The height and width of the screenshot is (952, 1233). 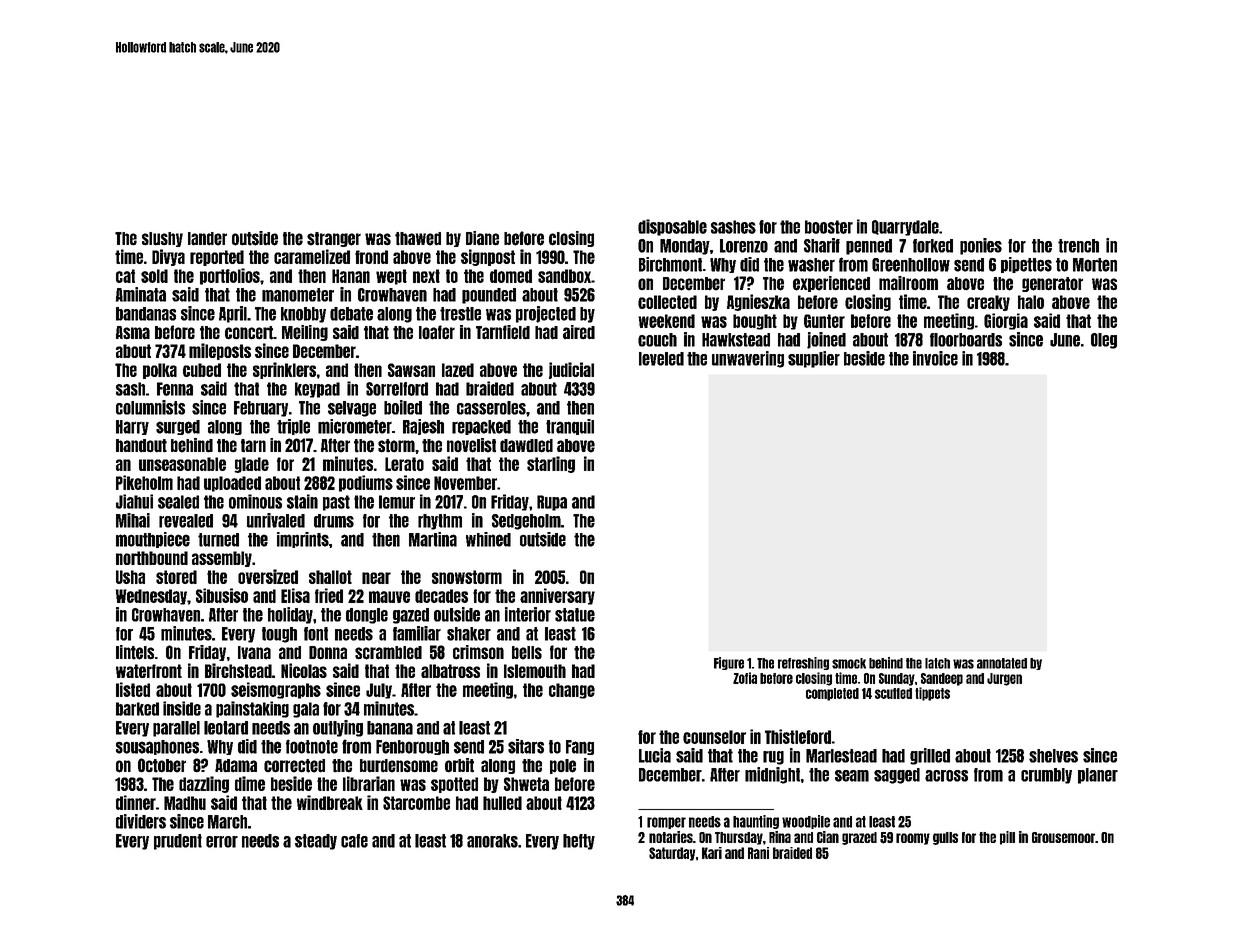 What do you see at coordinates (207, 239) in the screenshot?
I see `lander` at bounding box center [207, 239].
